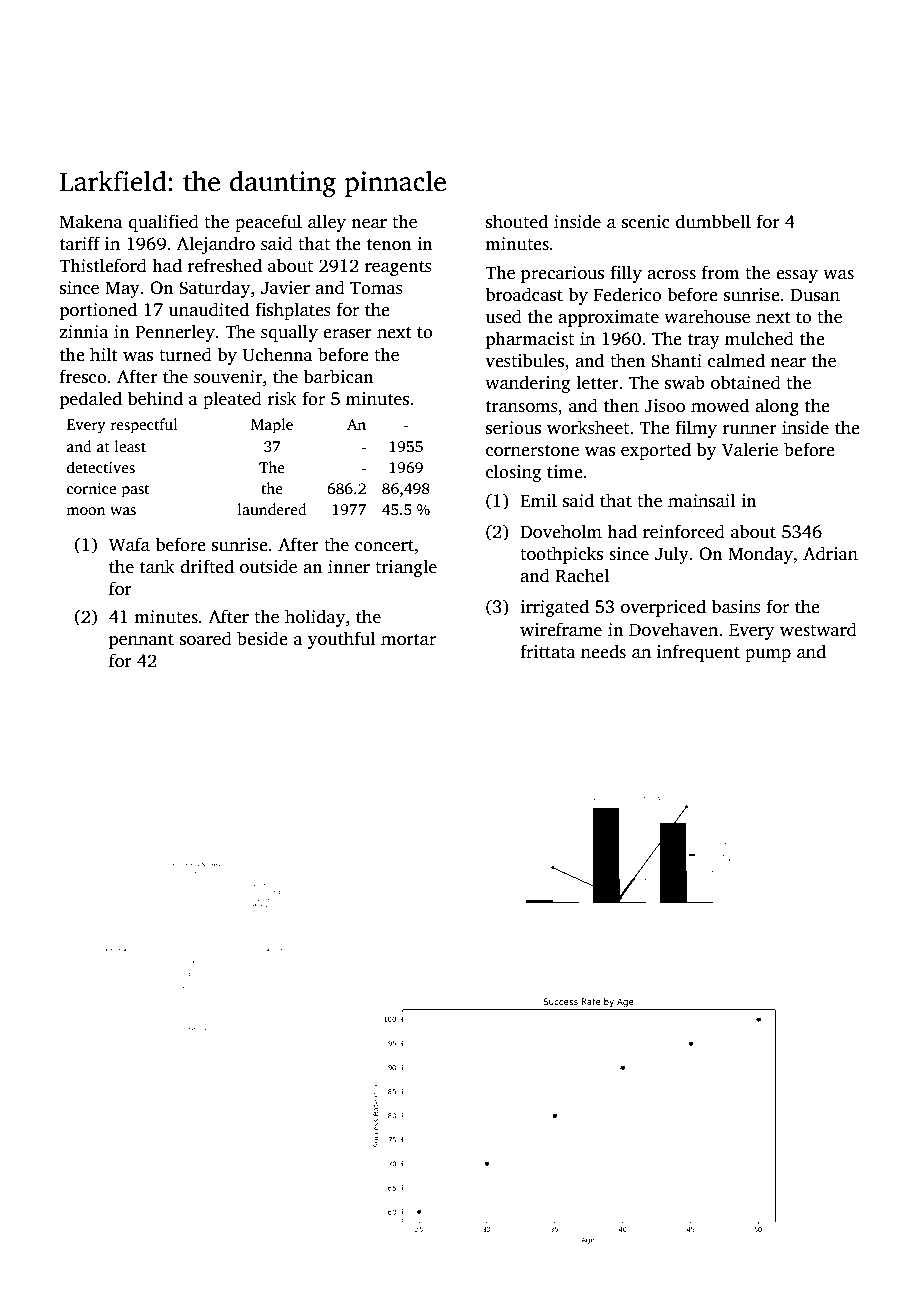  I want to click on unaudited, so click(209, 309).
